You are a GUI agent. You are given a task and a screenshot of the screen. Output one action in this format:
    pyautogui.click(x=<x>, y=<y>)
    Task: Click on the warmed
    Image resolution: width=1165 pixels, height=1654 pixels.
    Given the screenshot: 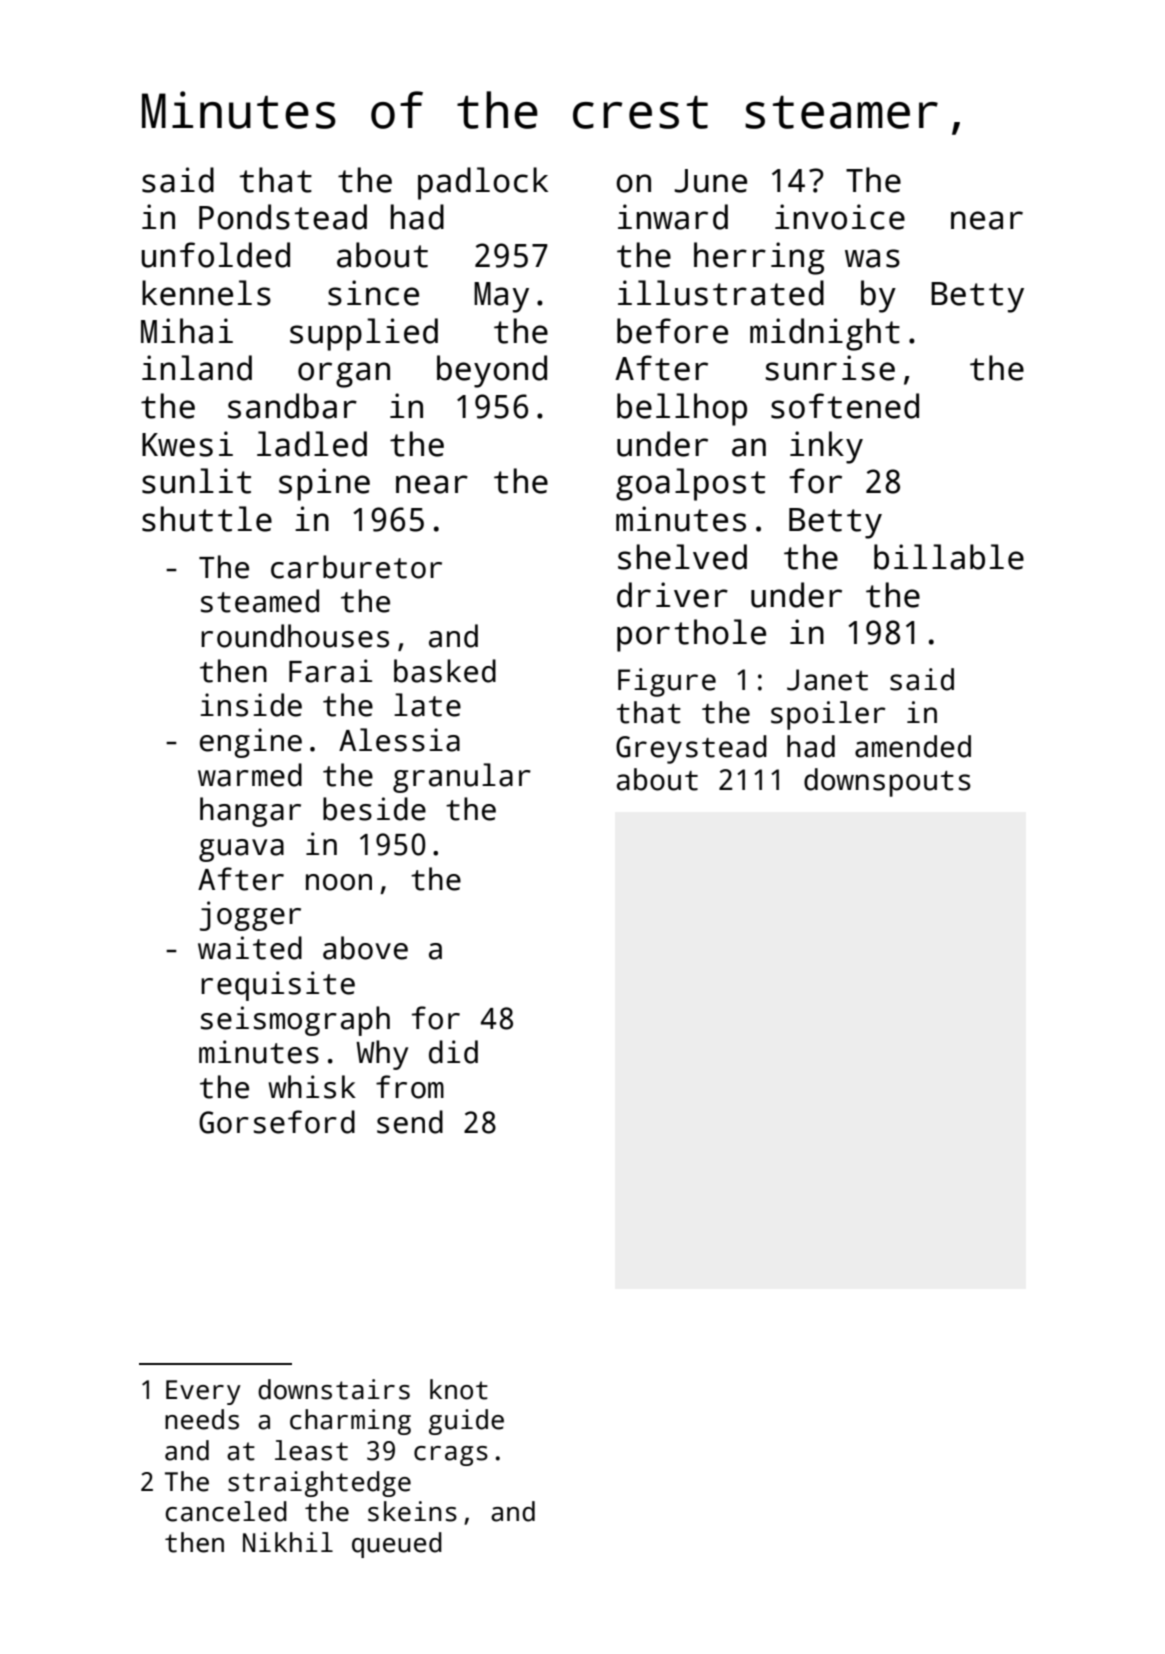 What is the action you would take?
    pyautogui.click(x=250, y=775)
